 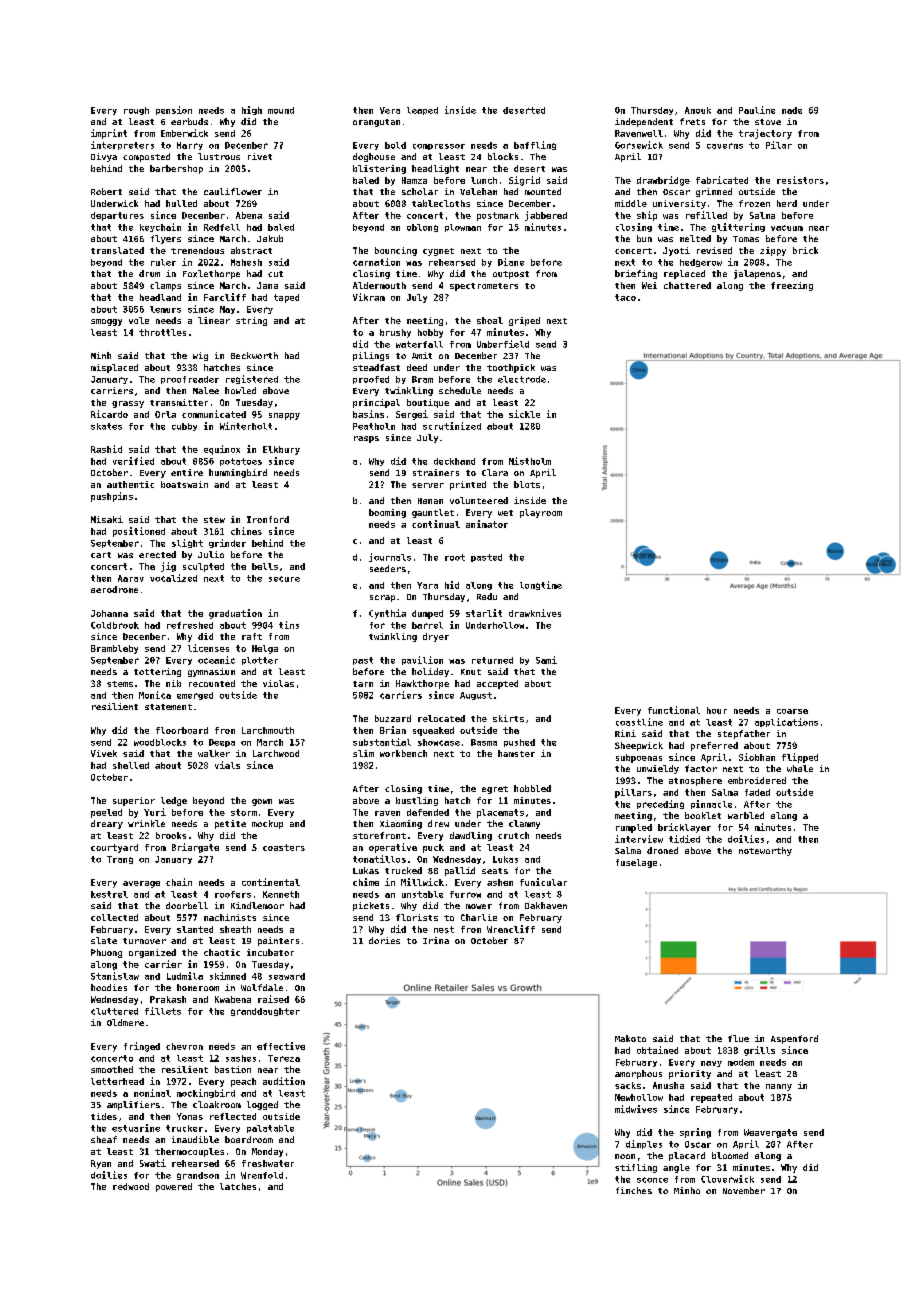 I want to click on Aarav, so click(x=131, y=578).
